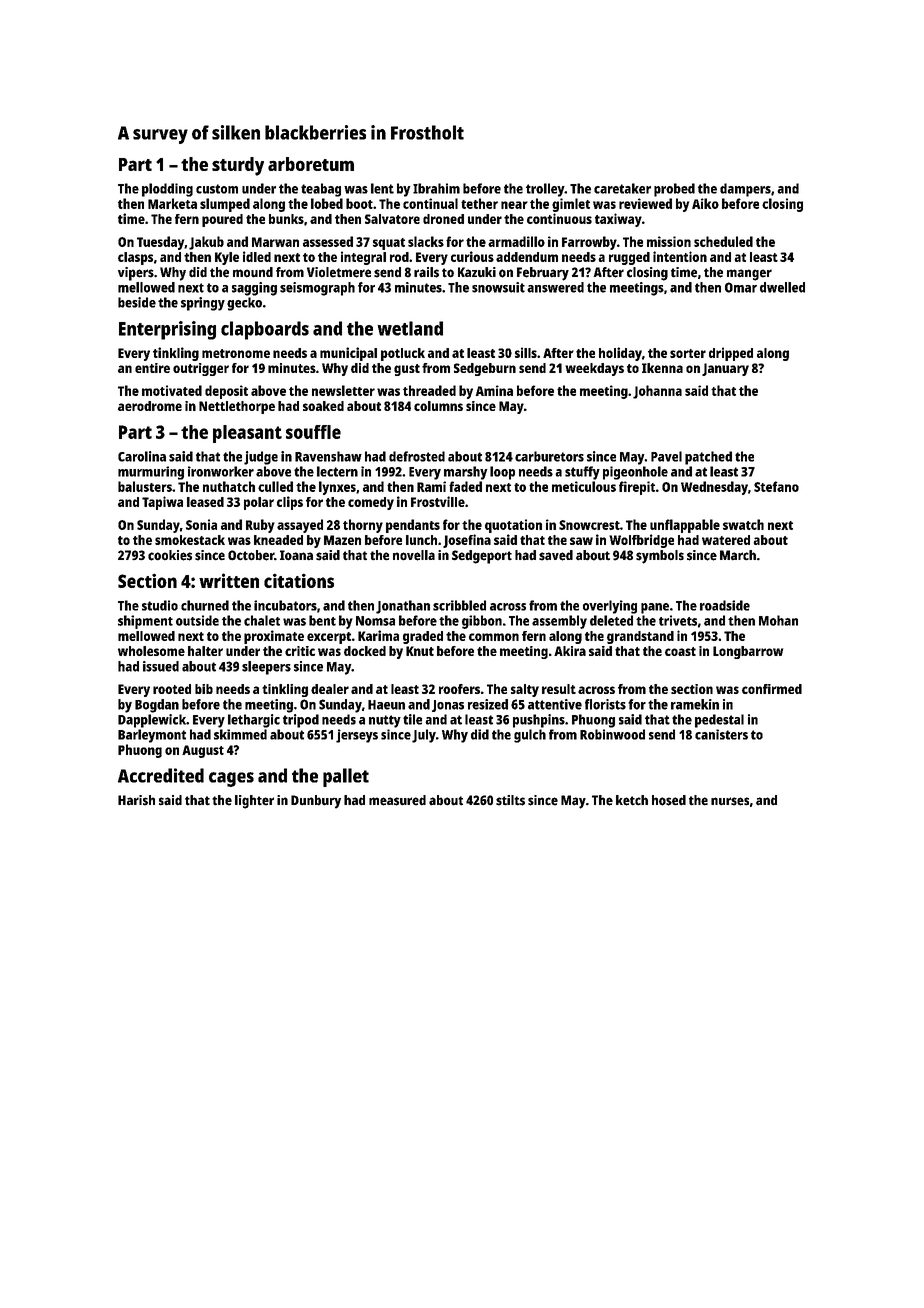 This screenshot has width=924, height=1308. Describe the element at coordinates (371, 503) in the screenshot. I see `comedy` at that location.
